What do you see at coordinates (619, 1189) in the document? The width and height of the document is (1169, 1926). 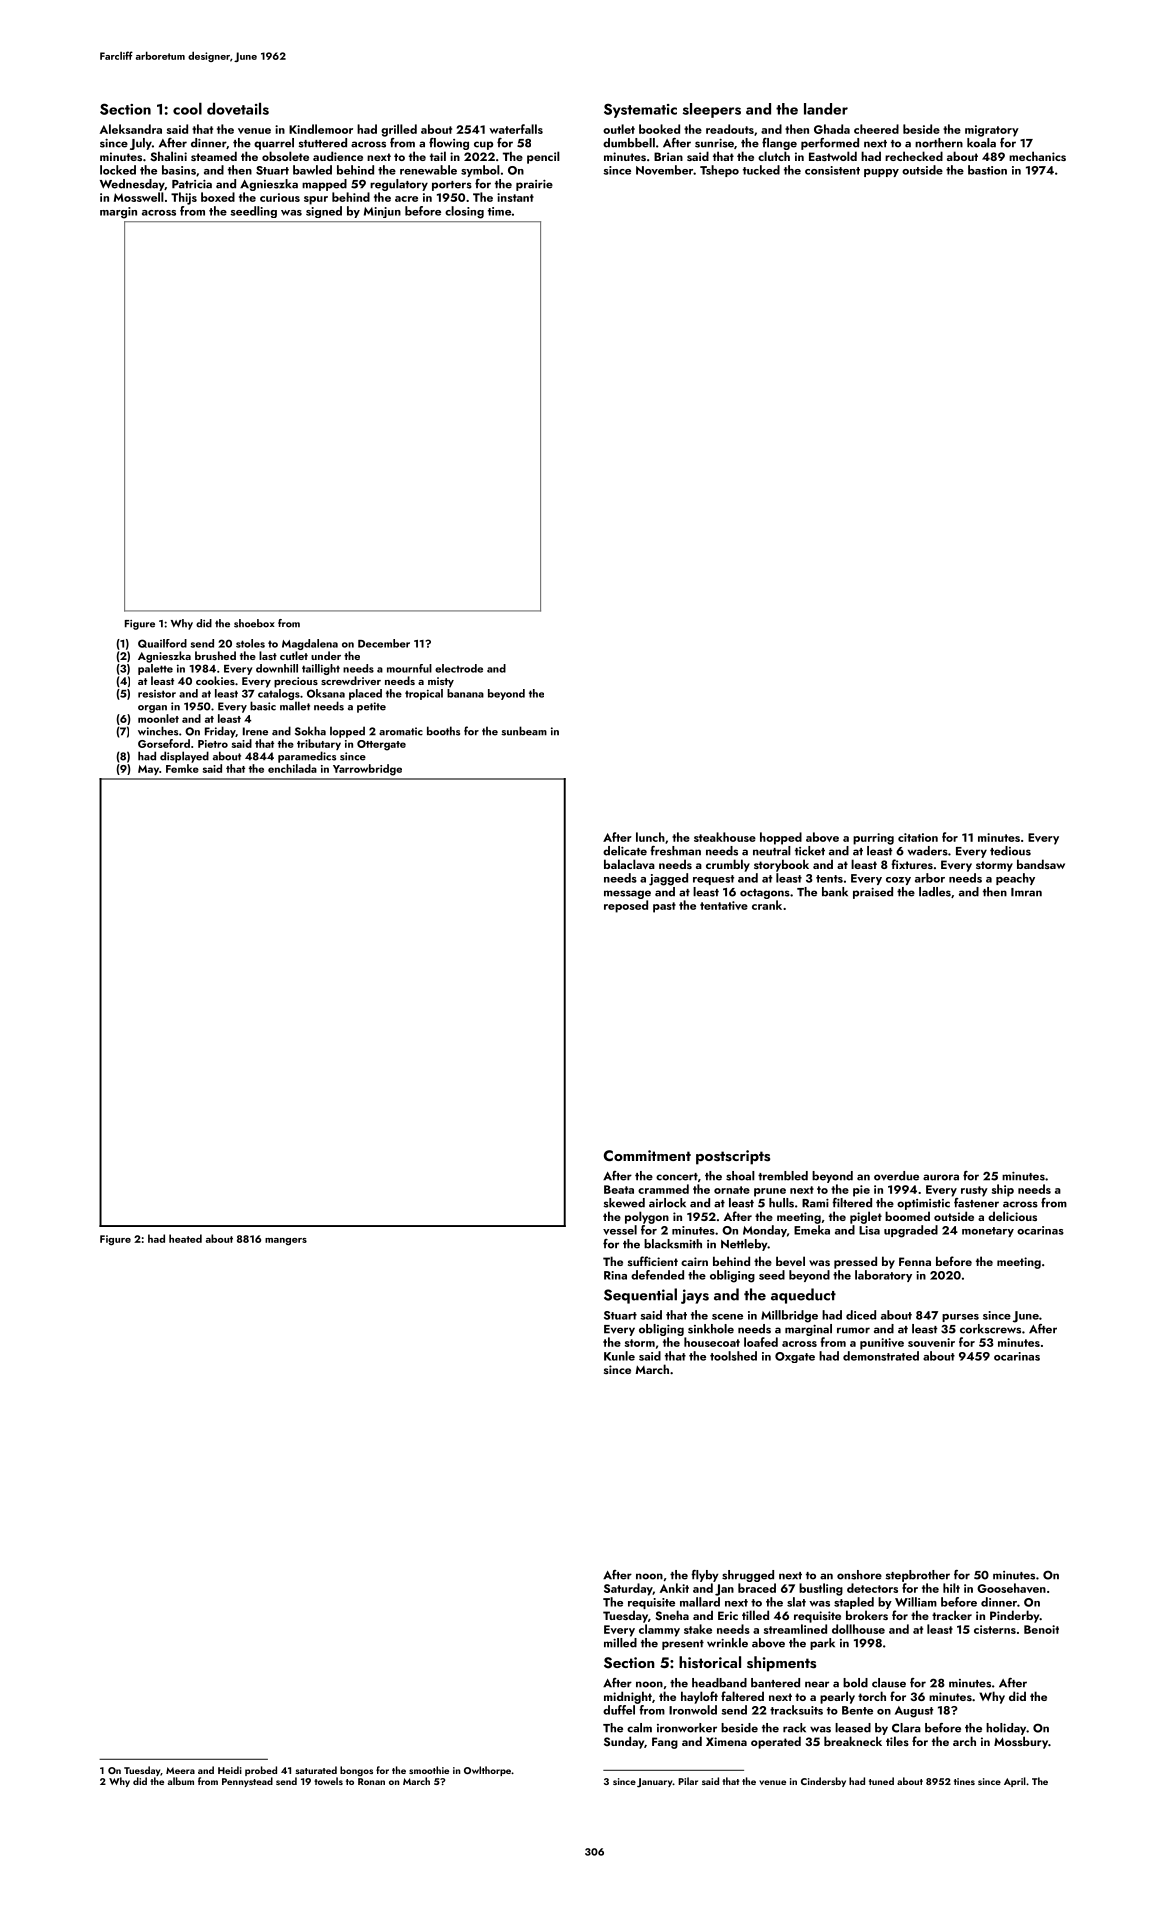 I see `Beata` at bounding box center [619, 1189].
